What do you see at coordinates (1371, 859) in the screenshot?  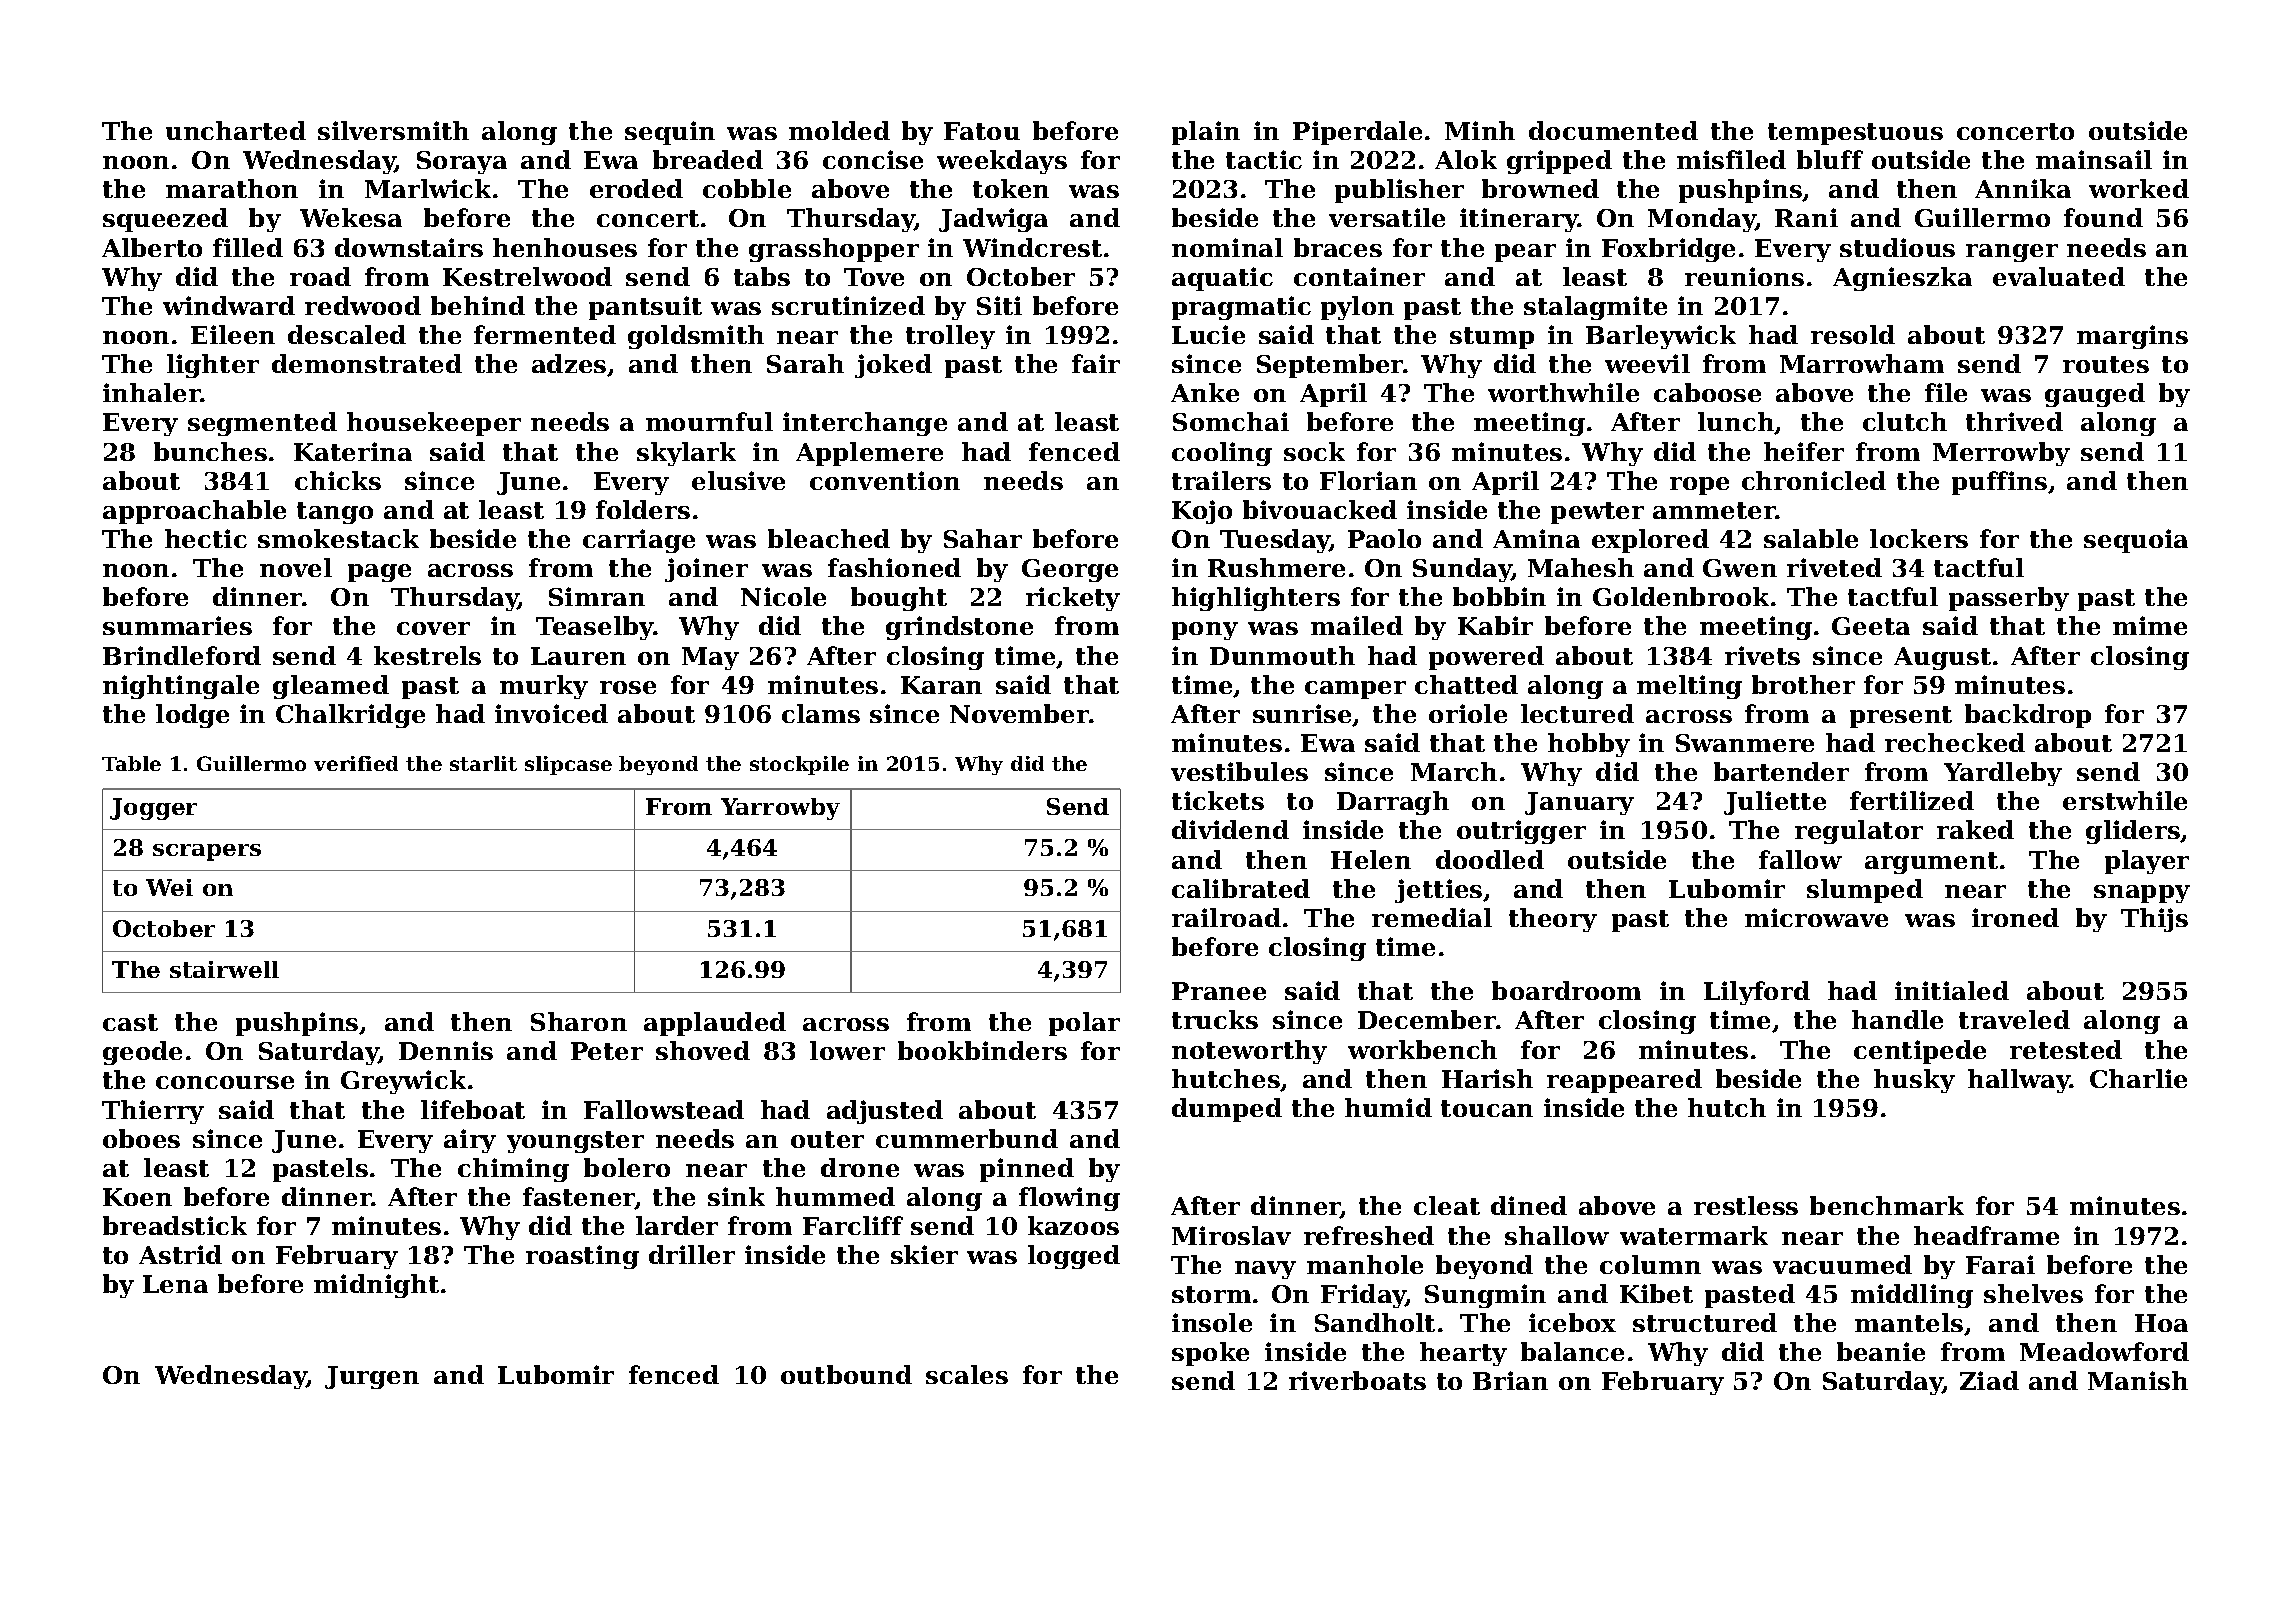 I see `Helen` at bounding box center [1371, 859].
